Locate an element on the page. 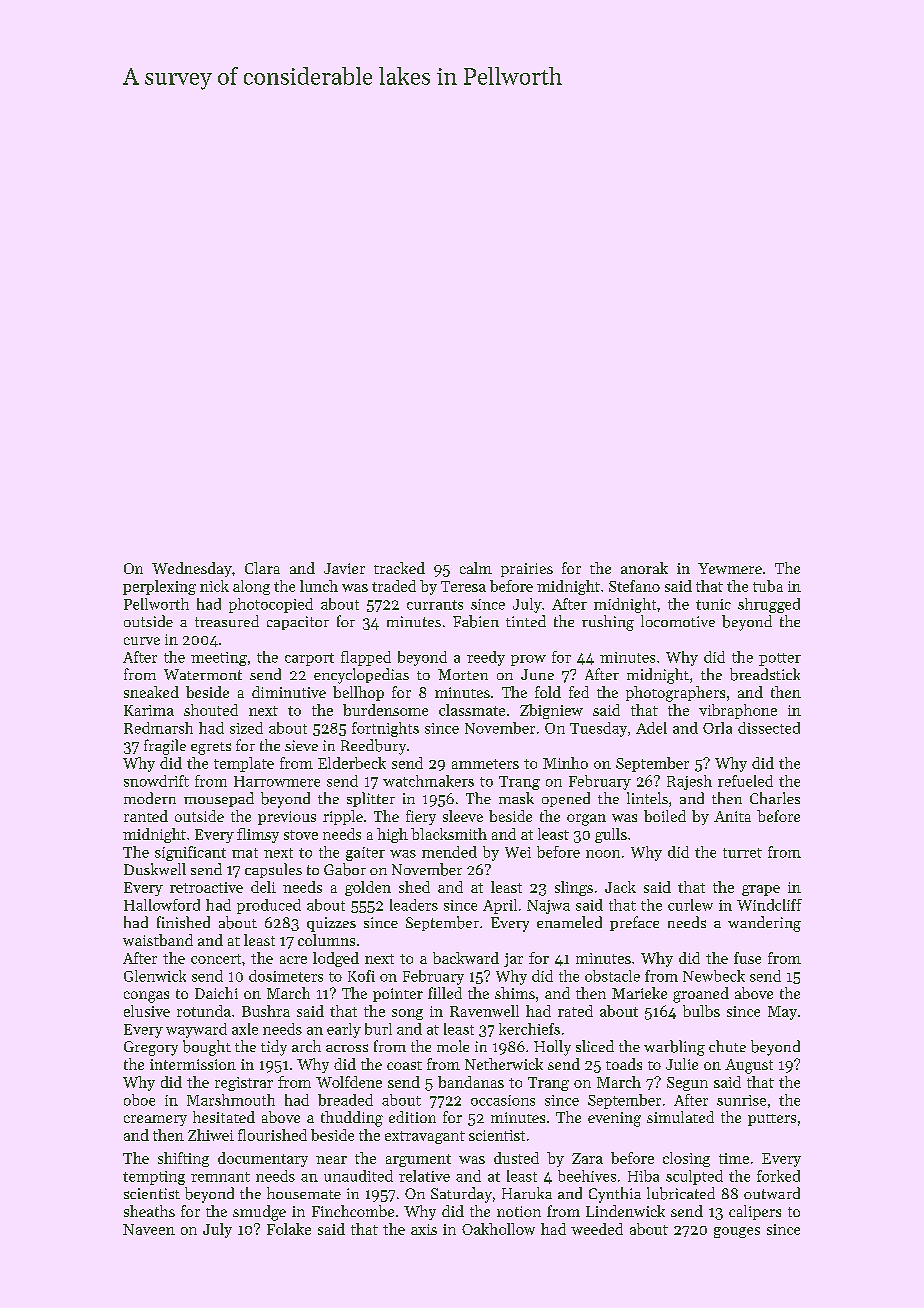 This page has width=924, height=1308. anorak is located at coordinates (644, 568).
